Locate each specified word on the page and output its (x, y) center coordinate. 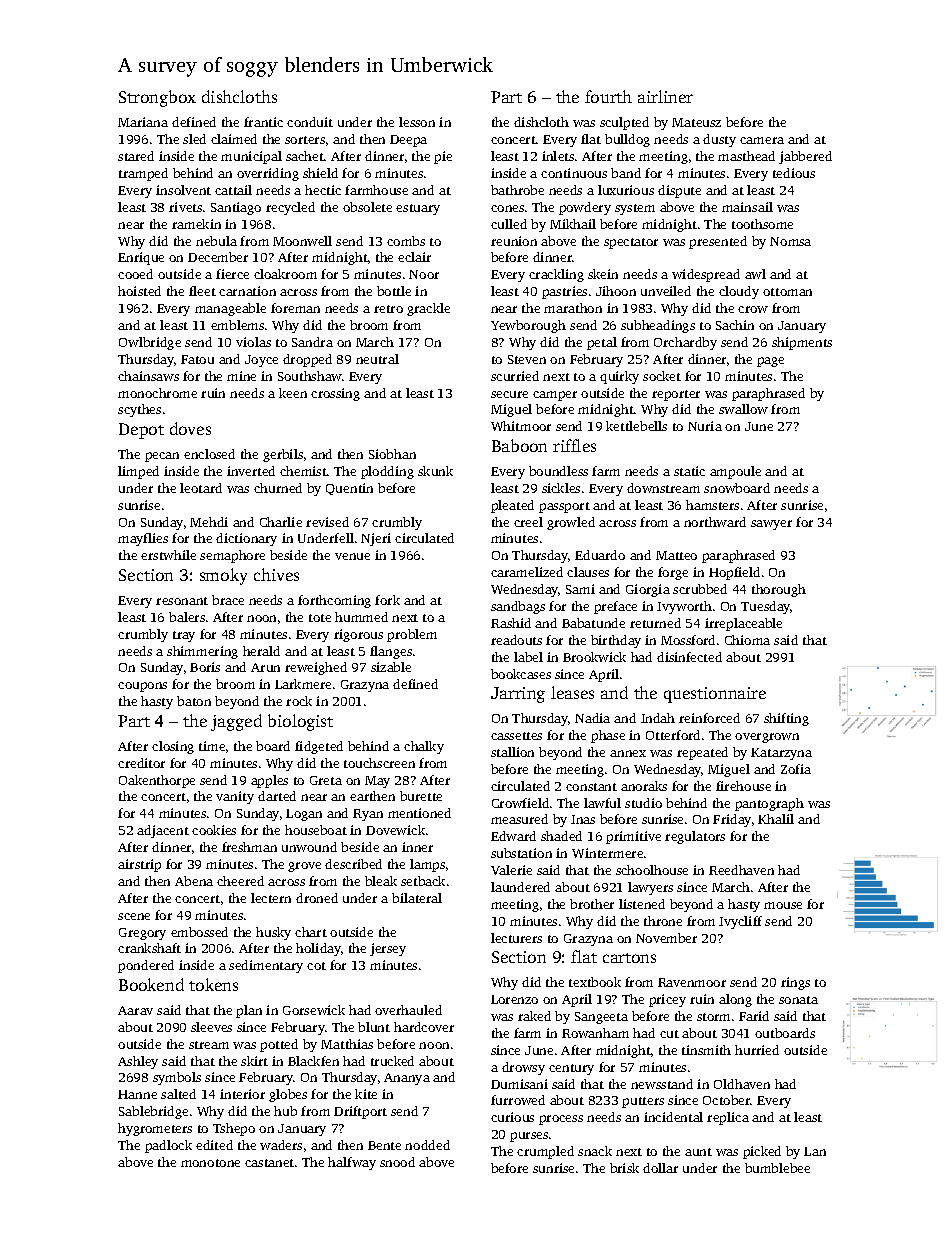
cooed (135, 274)
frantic (263, 122)
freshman (249, 847)
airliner (665, 96)
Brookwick (594, 657)
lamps (427, 865)
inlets (558, 156)
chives (276, 574)
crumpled (545, 1152)
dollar (660, 1168)
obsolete (367, 207)
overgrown (767, 738)
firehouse (743, 786)
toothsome (762, 224)
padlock (168, 1146)
